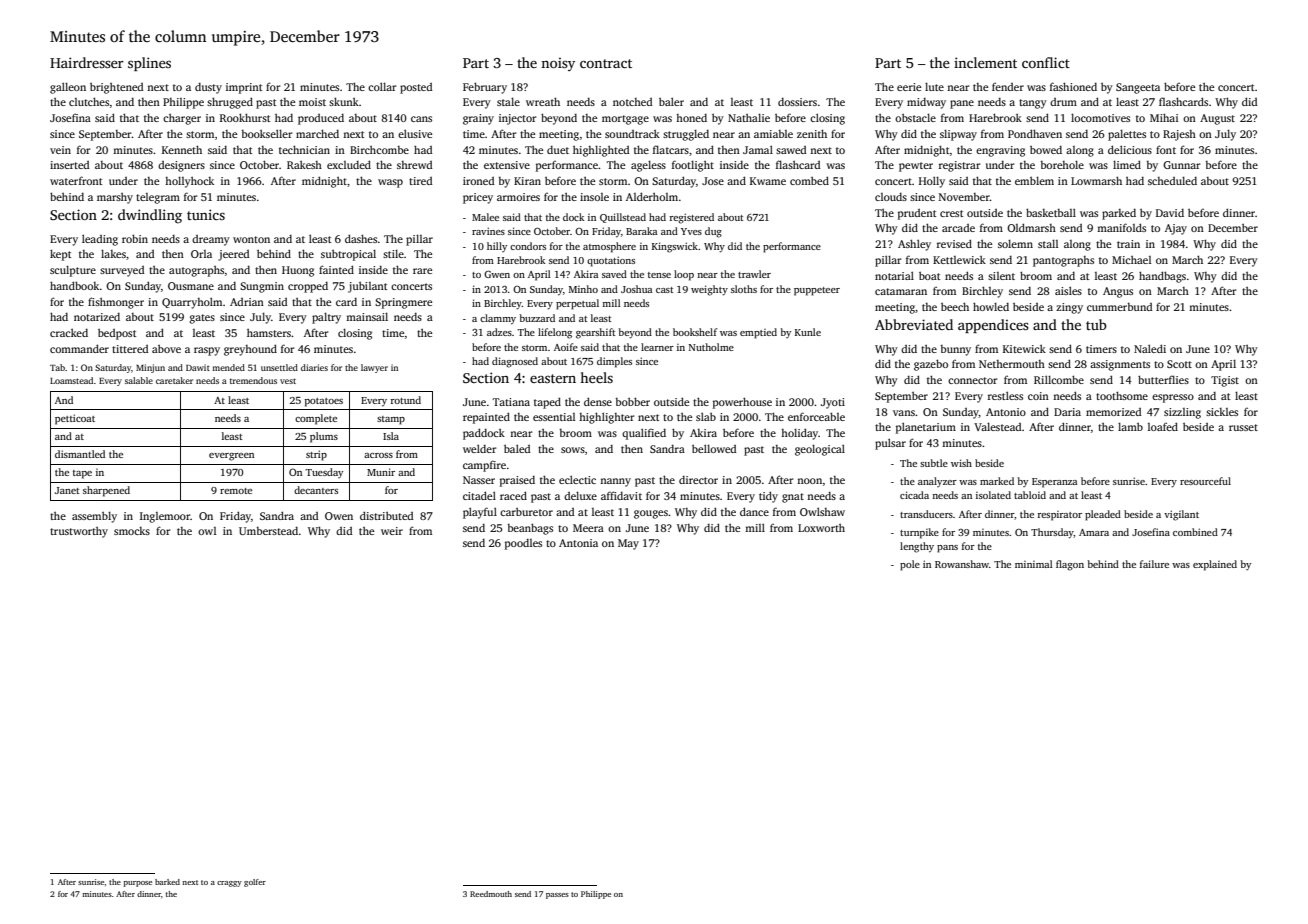 The height and width of the image is (924, 1308). I want to click on golfer, so click(255, 883).
